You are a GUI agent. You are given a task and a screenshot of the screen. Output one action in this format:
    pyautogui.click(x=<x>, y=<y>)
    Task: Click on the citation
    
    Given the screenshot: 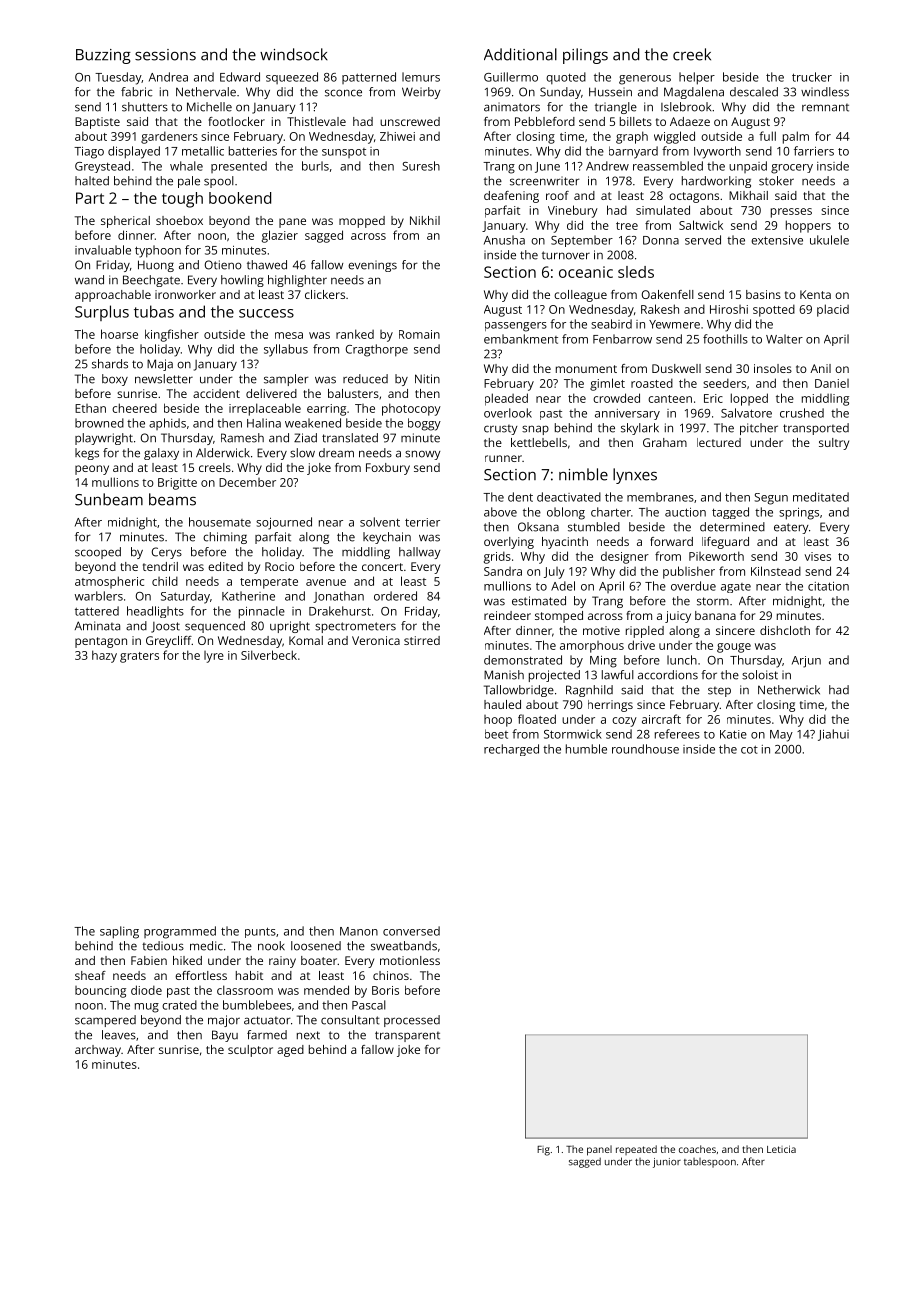 What is the action you would take?
    pyautogui.click(x=828, y=586)
